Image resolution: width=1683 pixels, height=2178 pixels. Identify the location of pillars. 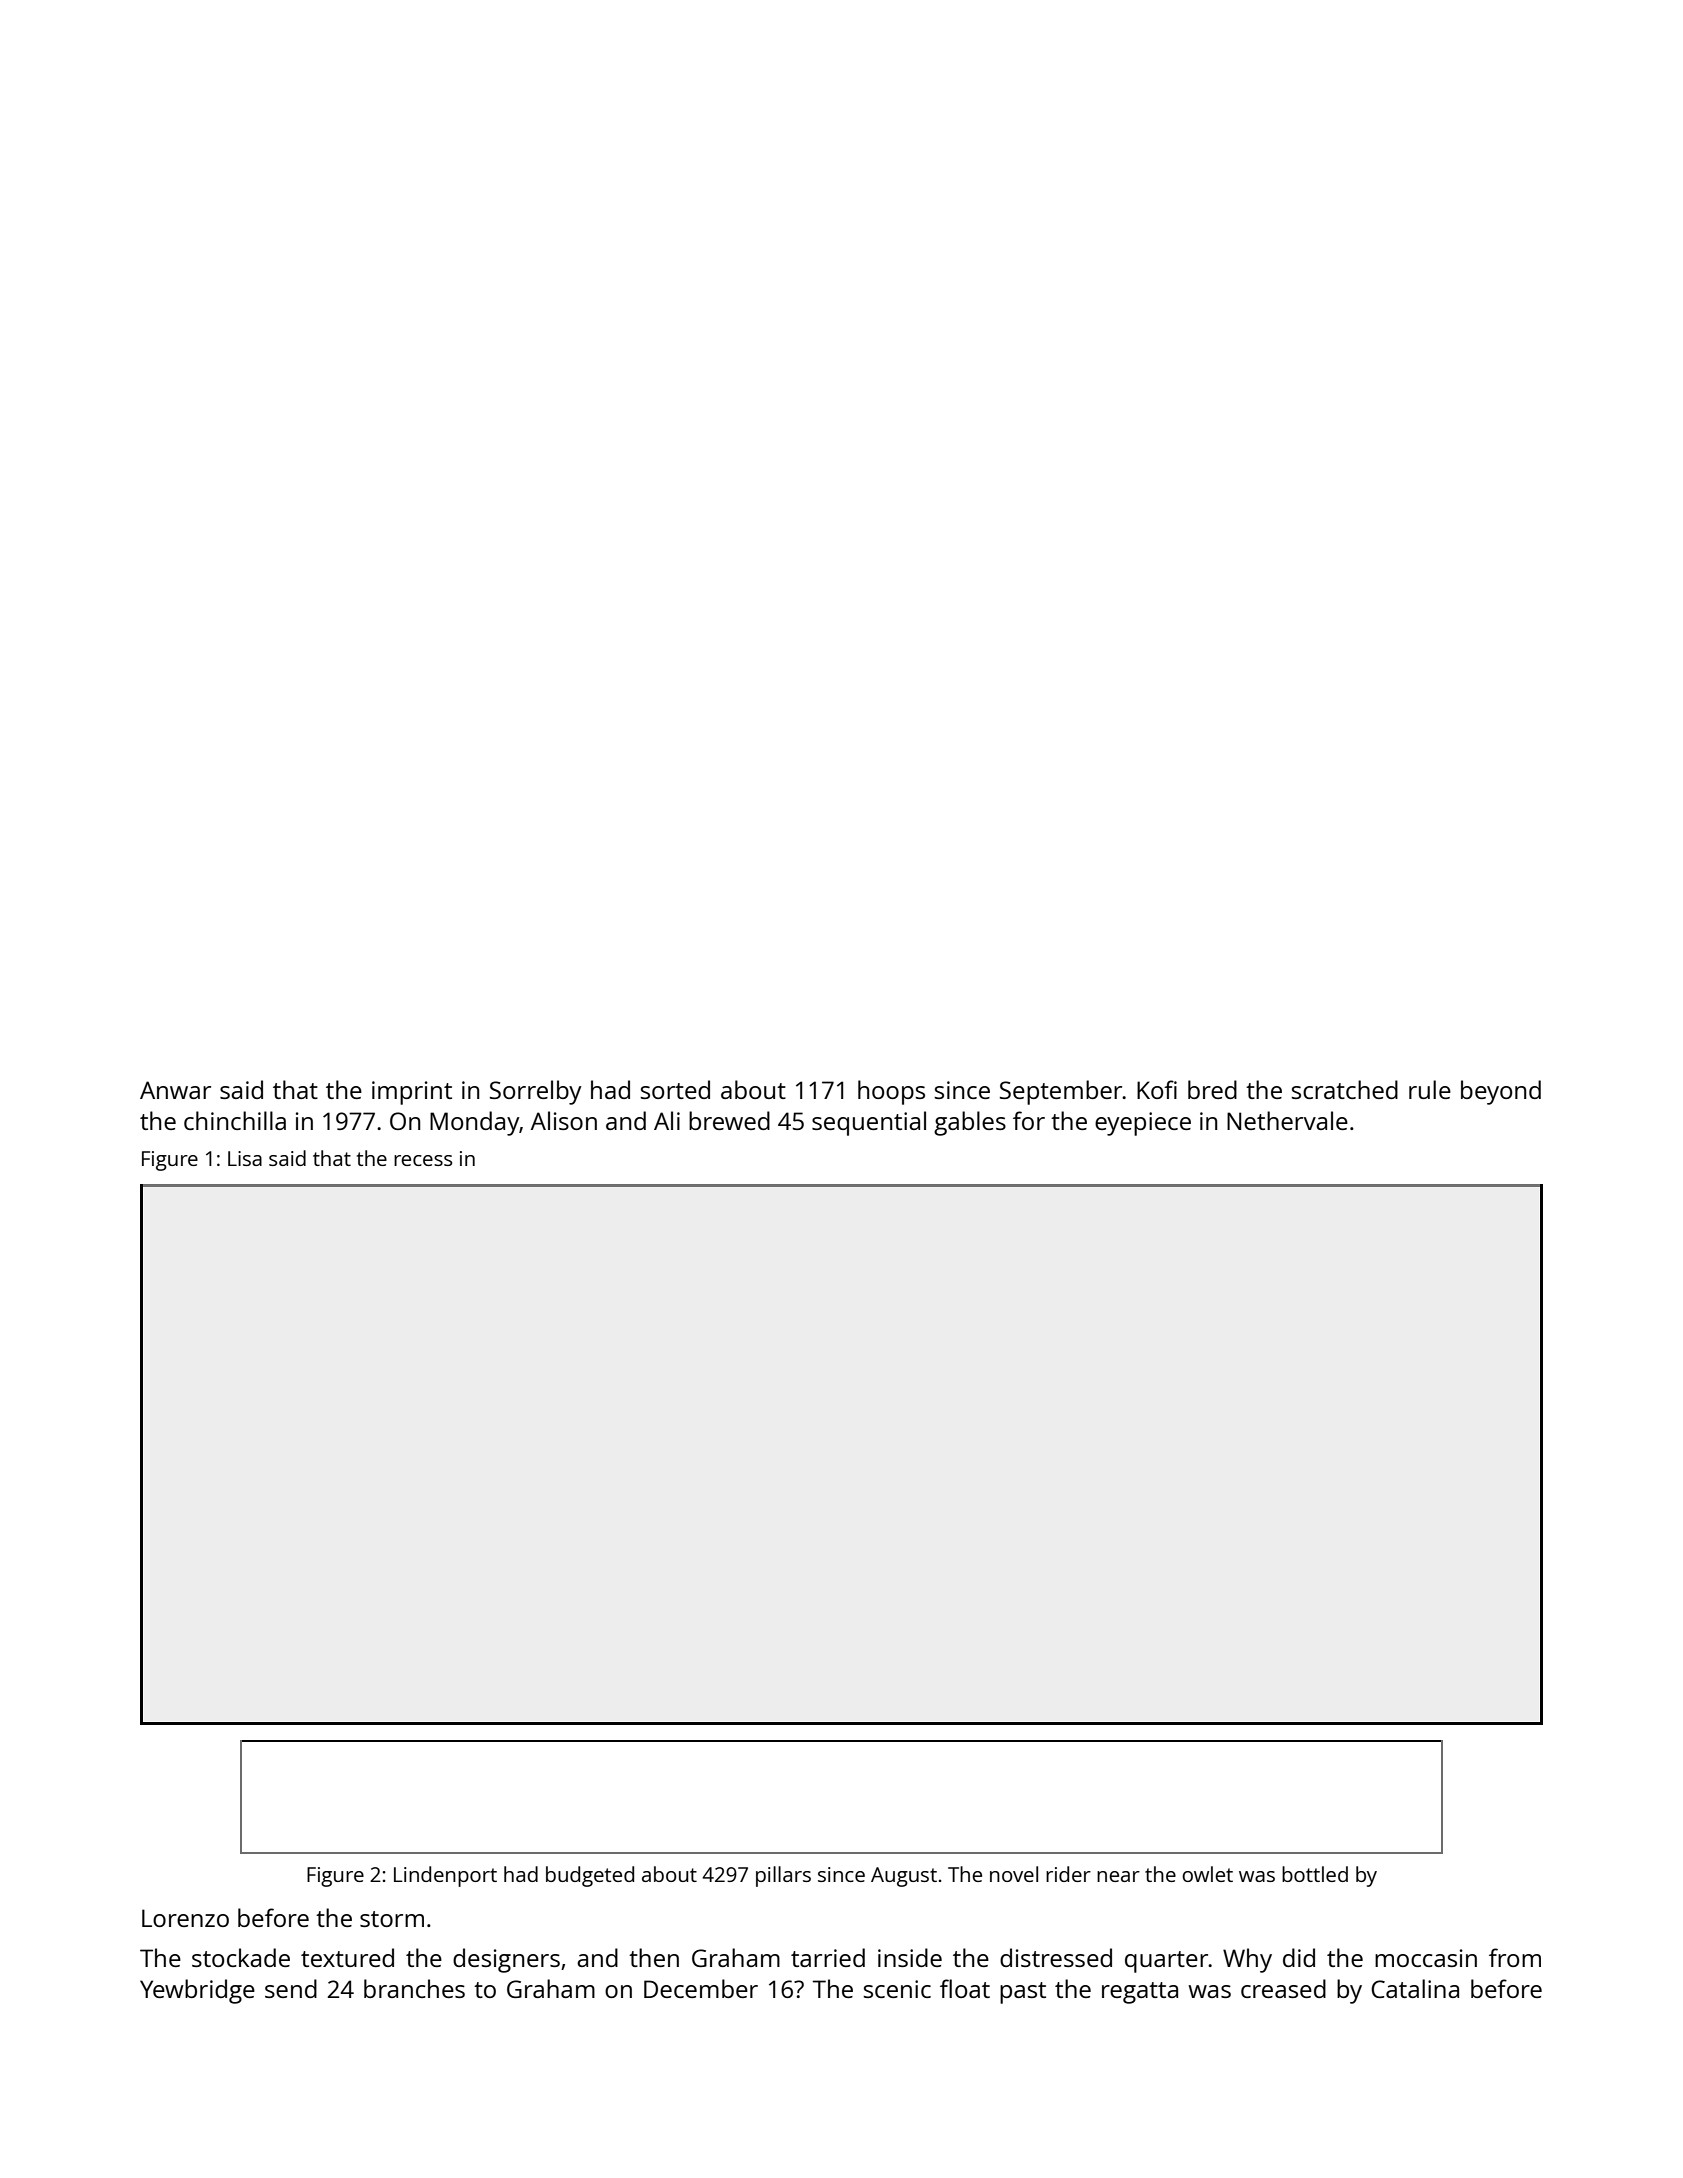
(783, 1876).
